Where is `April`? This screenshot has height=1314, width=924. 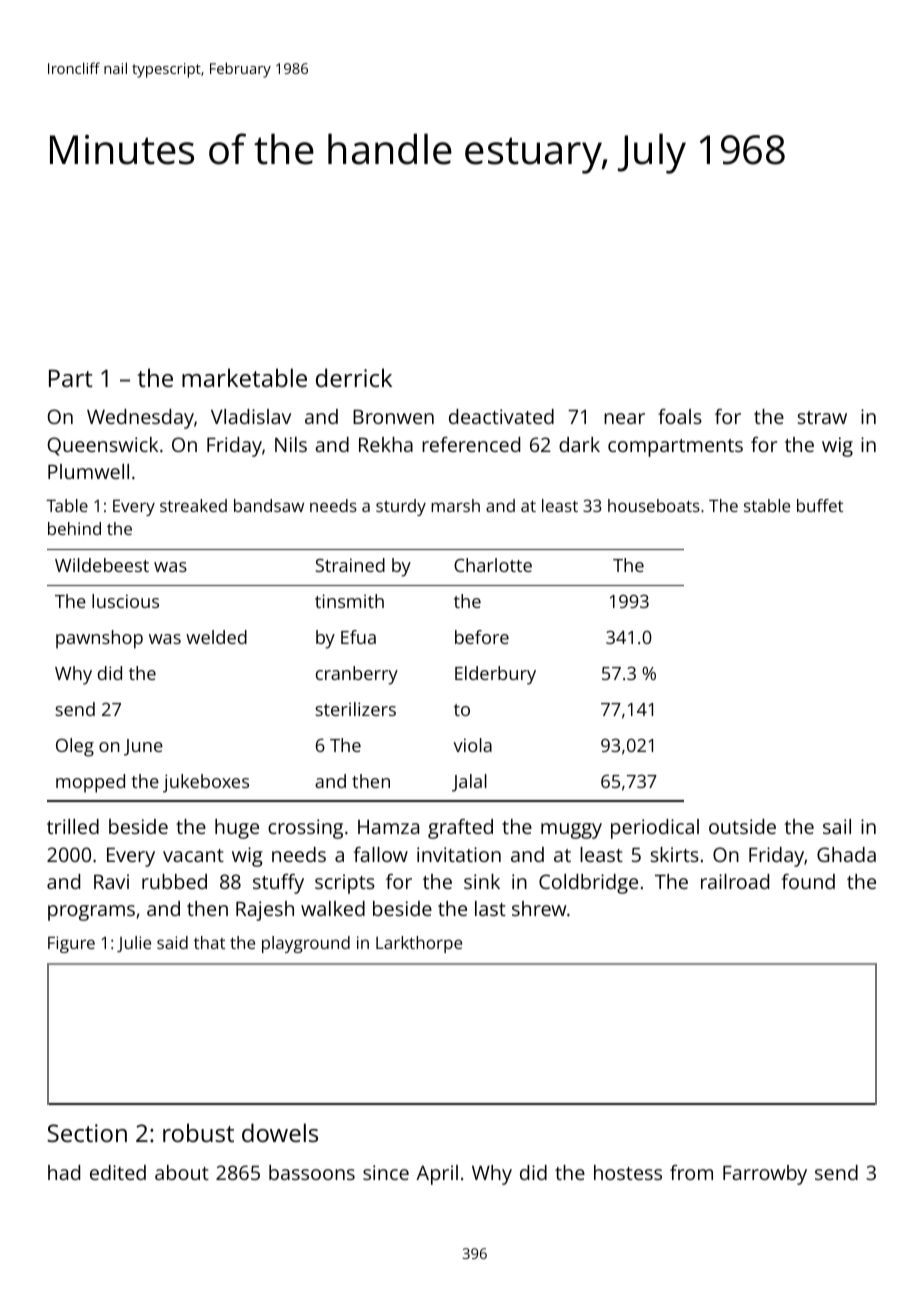 April is located at coordinates (437, 1175).
